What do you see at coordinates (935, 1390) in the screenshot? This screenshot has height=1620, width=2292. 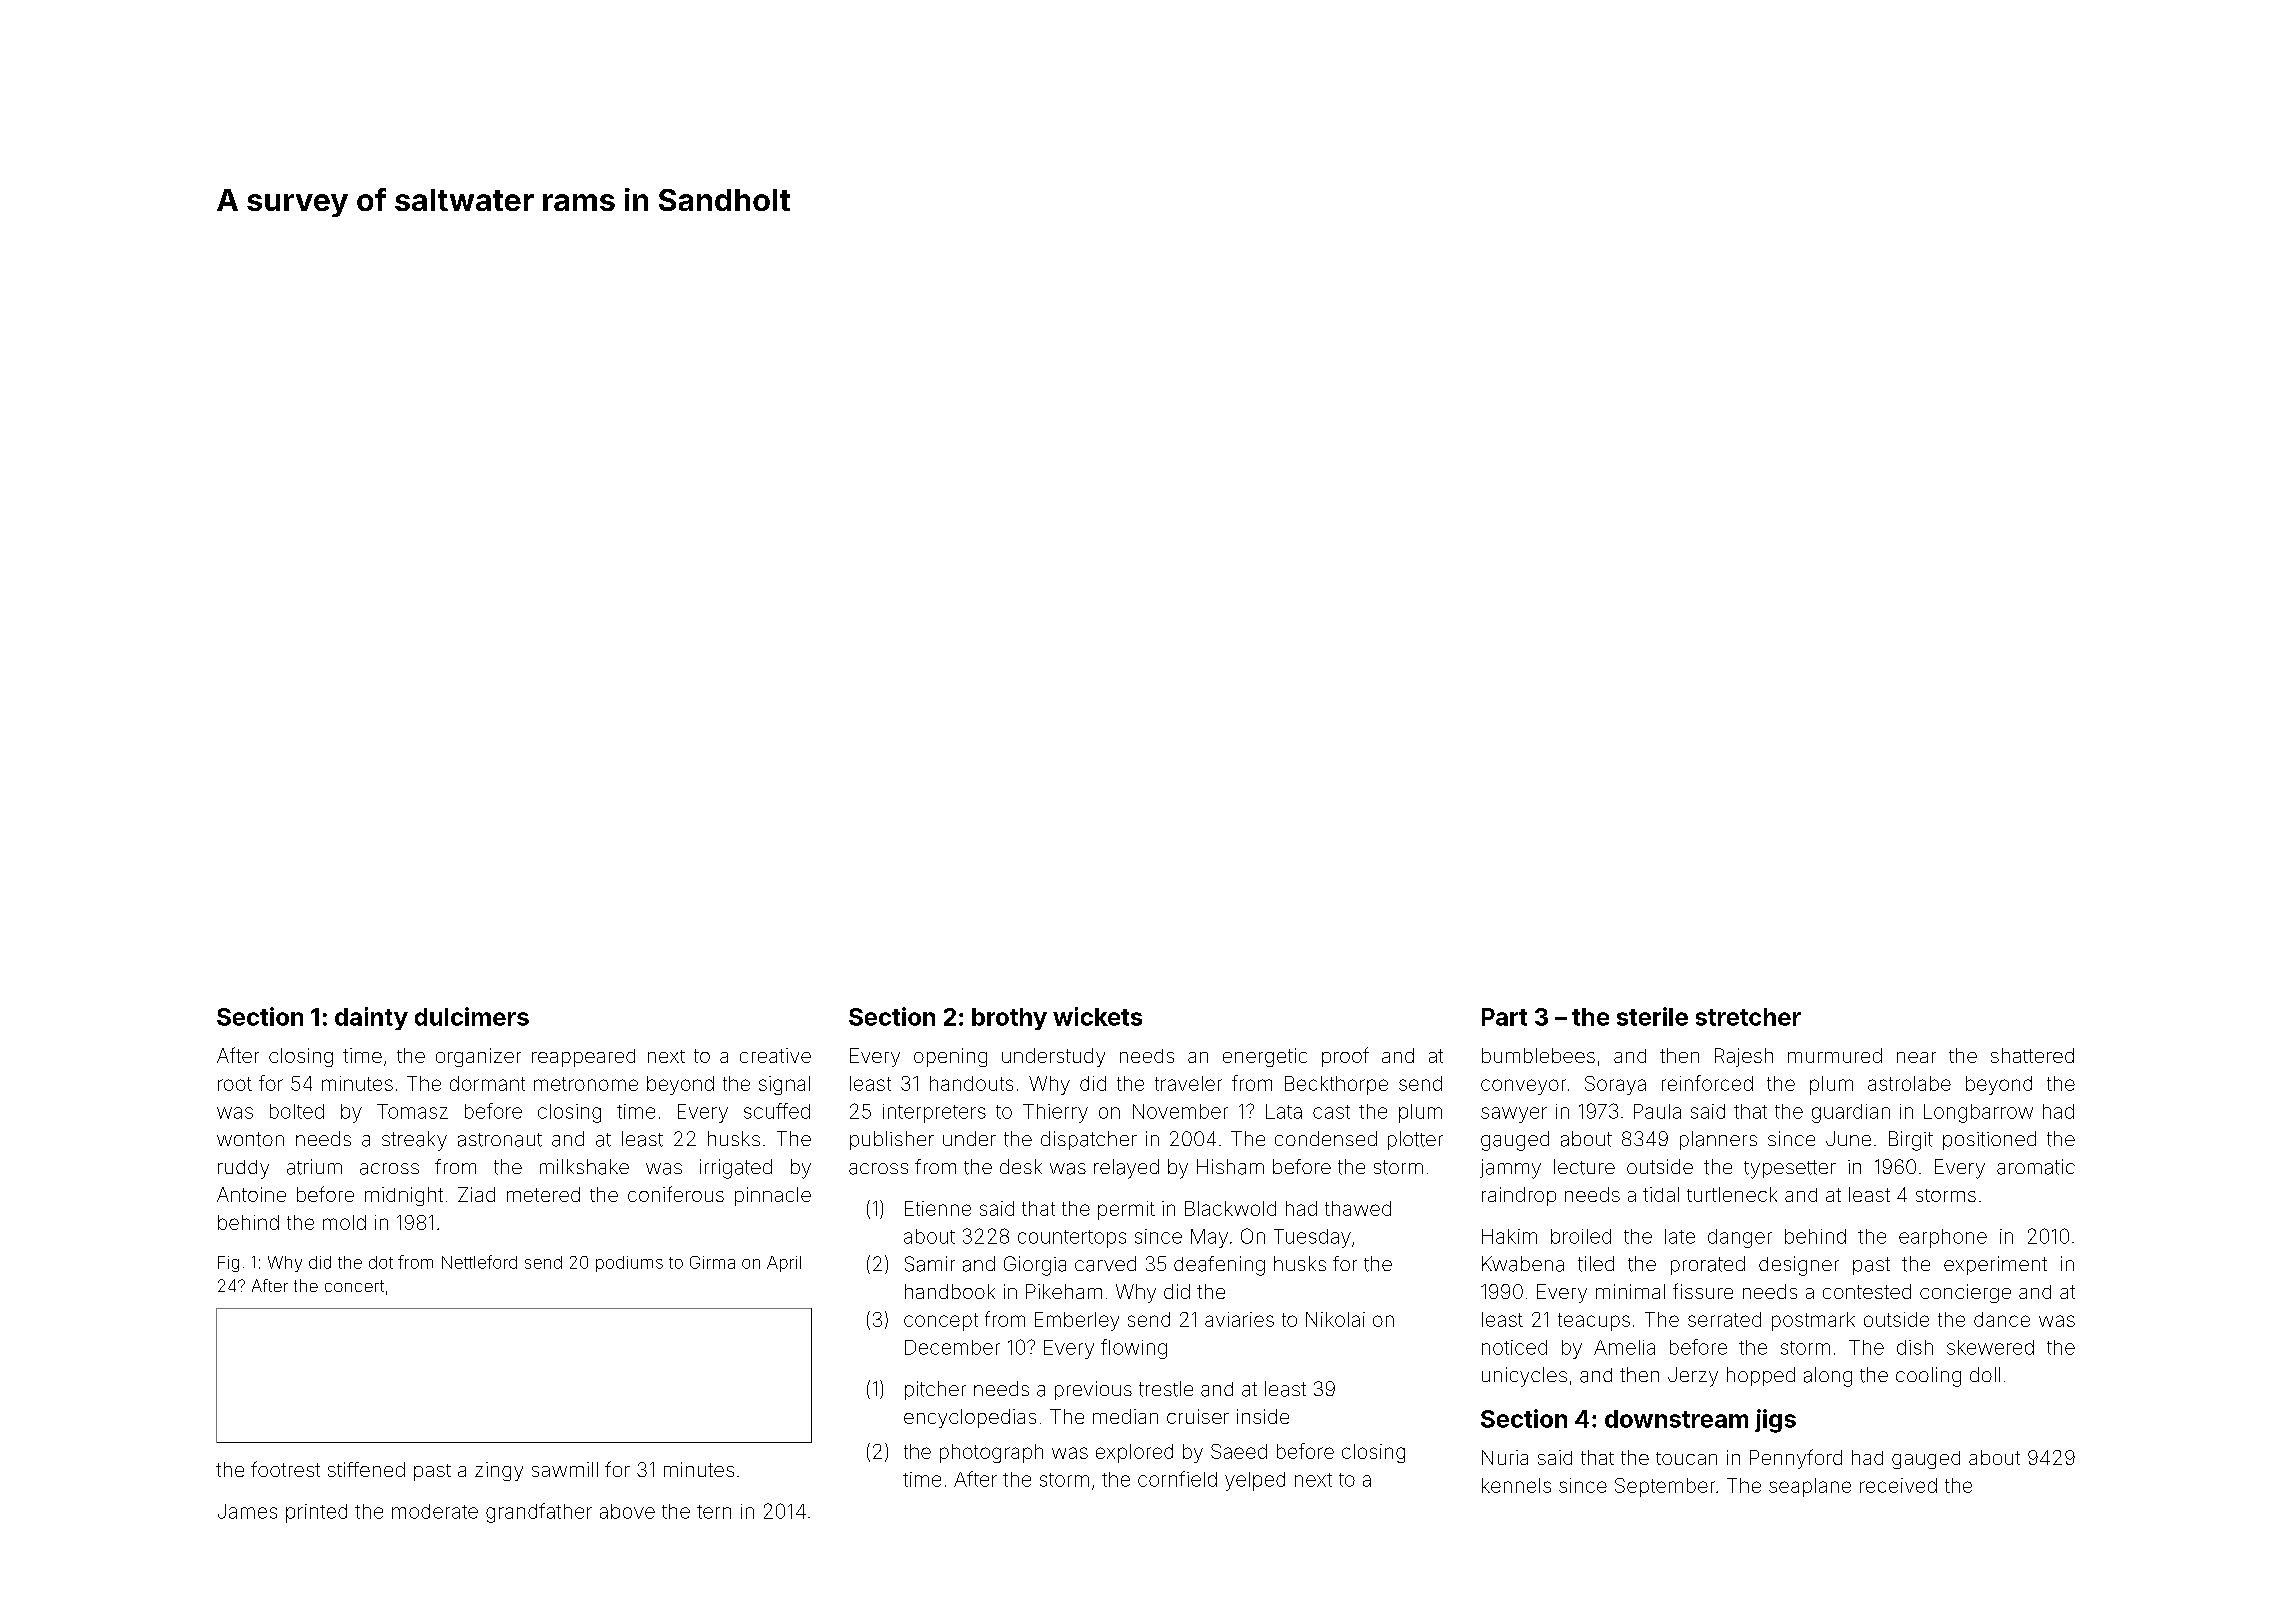 I see `pitcher` at bounding box center [935, 1390].
